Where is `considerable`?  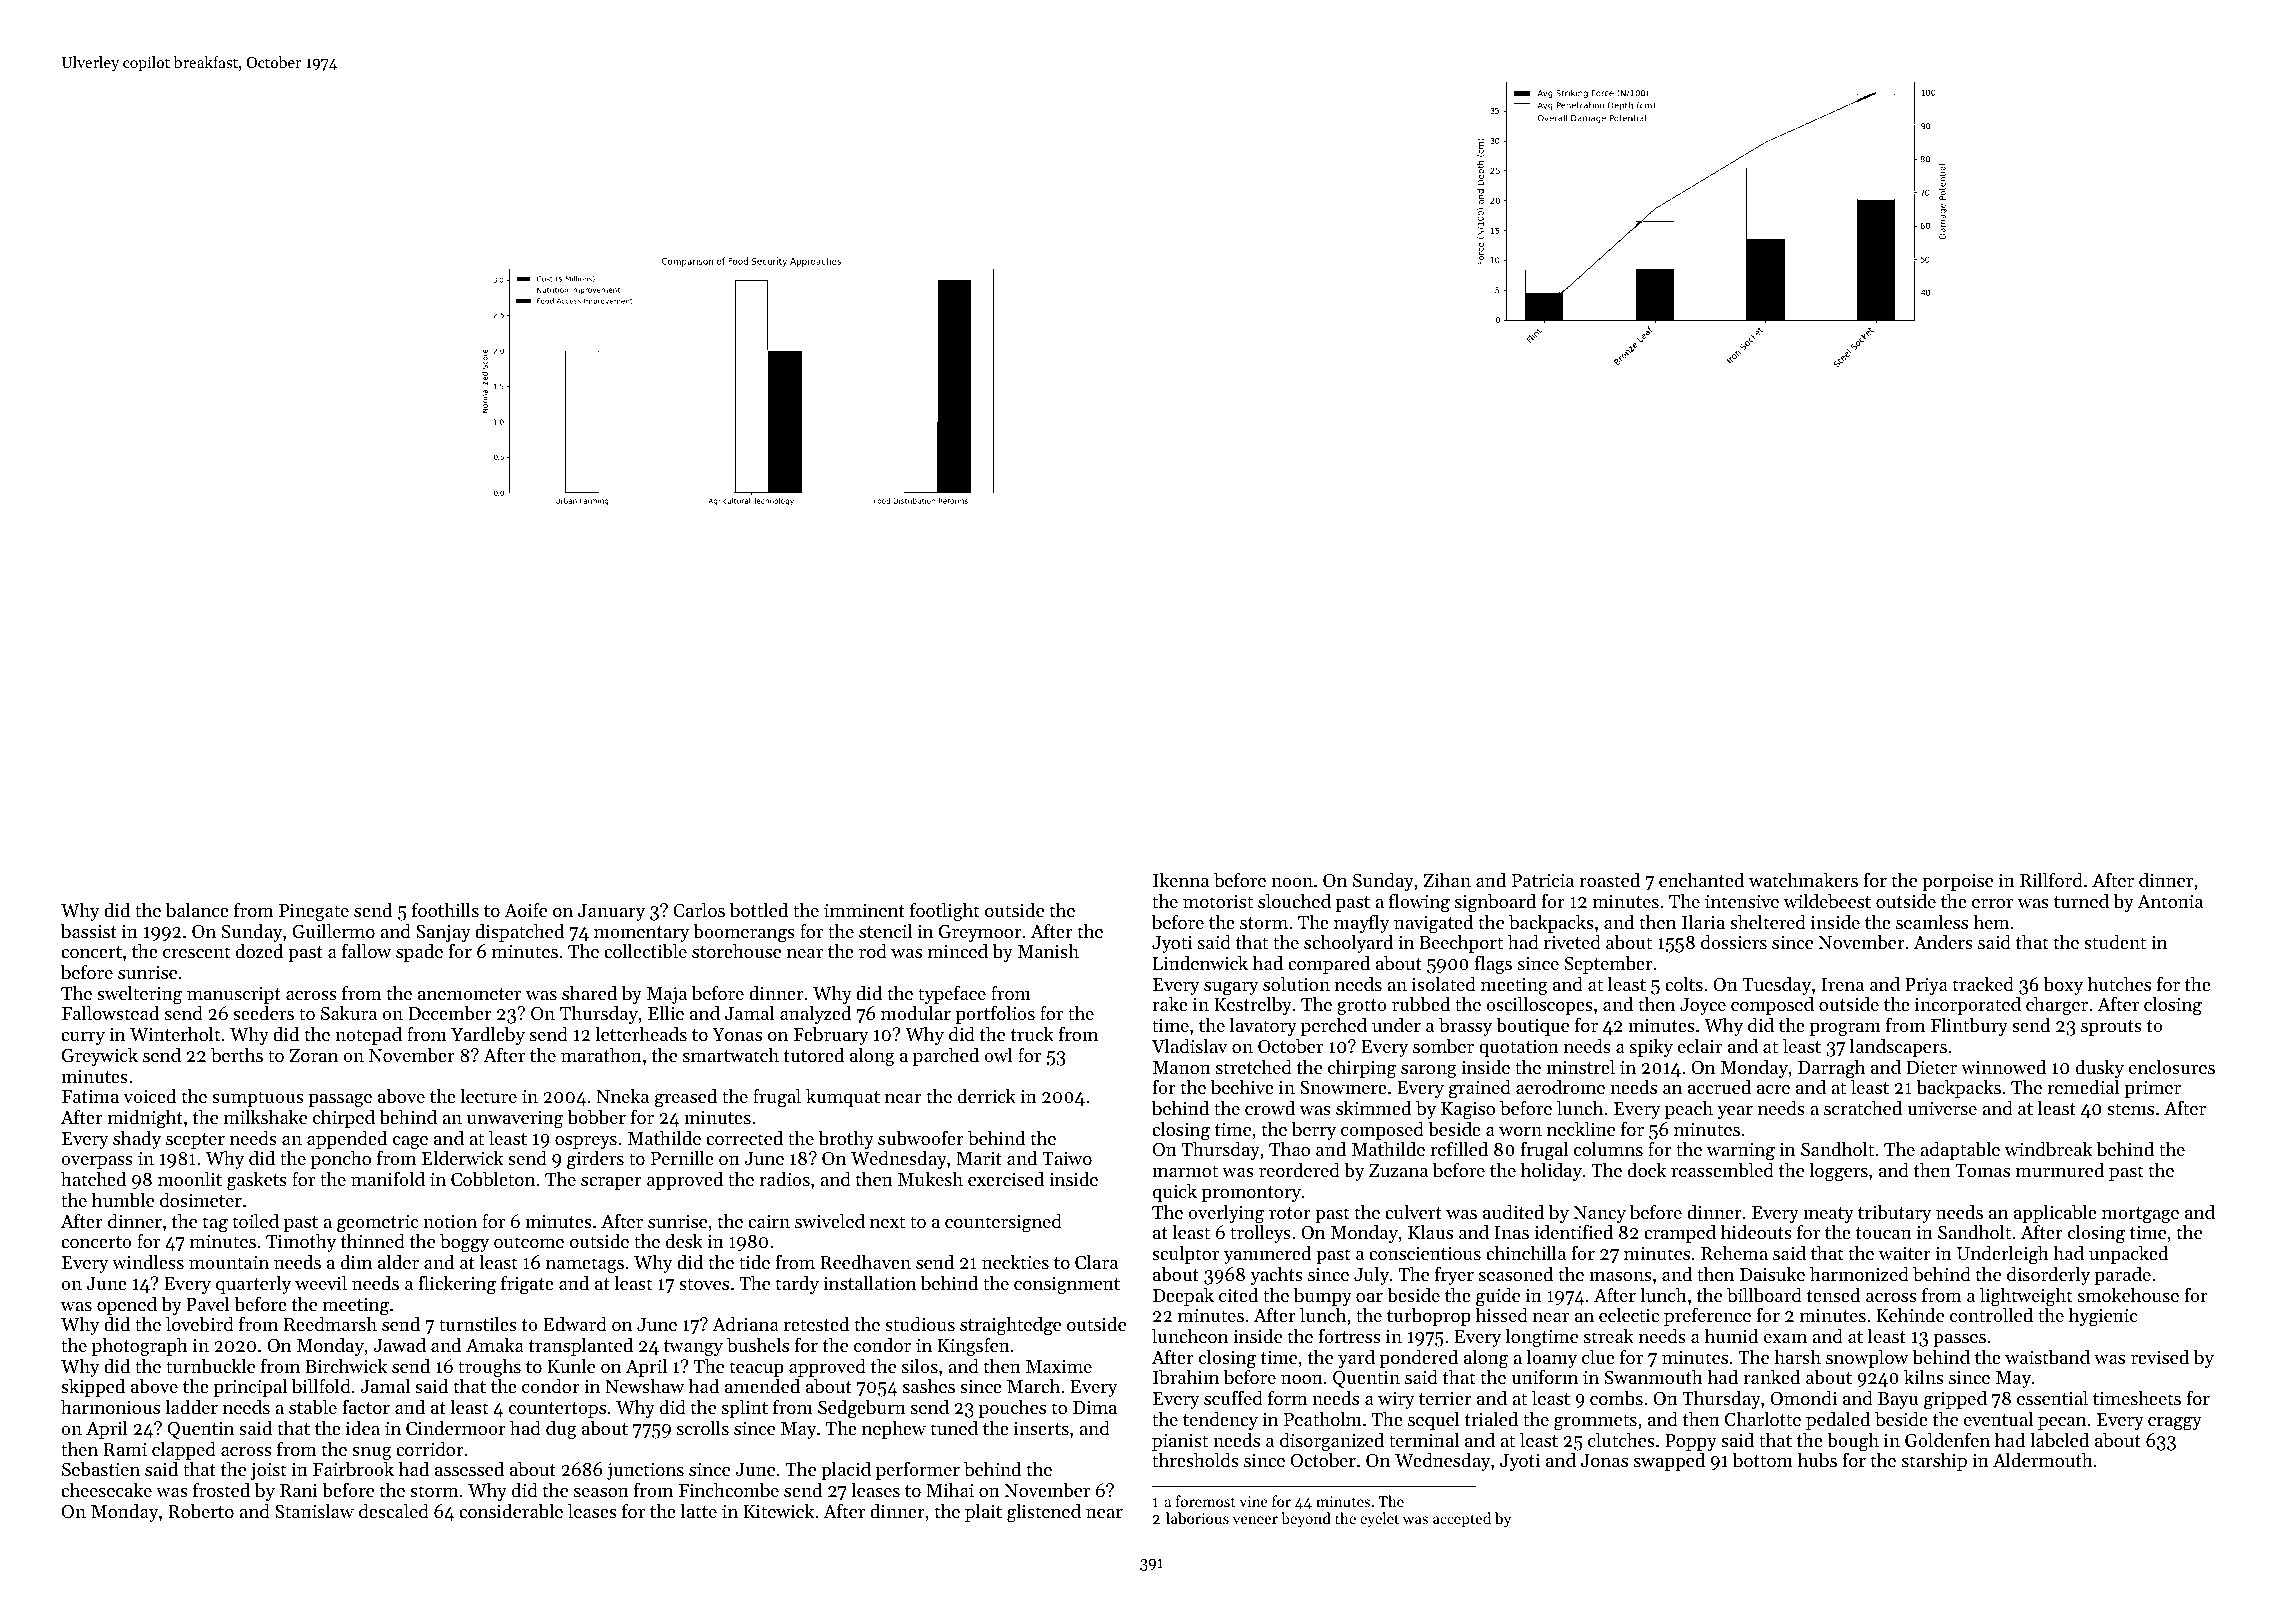 considerable is located at coordinates (511, 1511).
